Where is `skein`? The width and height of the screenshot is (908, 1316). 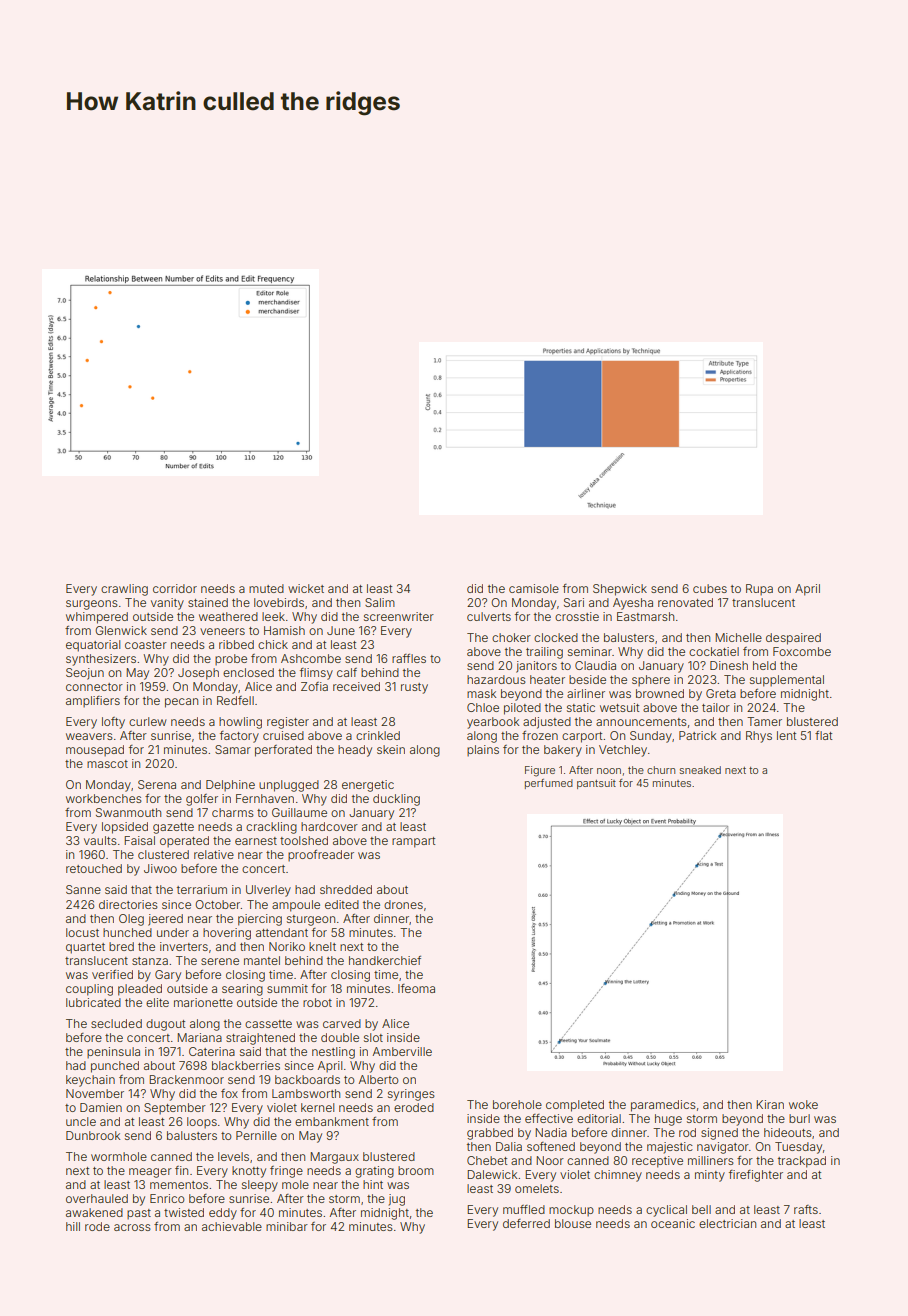
skein is located at coordinates (391, 749).
